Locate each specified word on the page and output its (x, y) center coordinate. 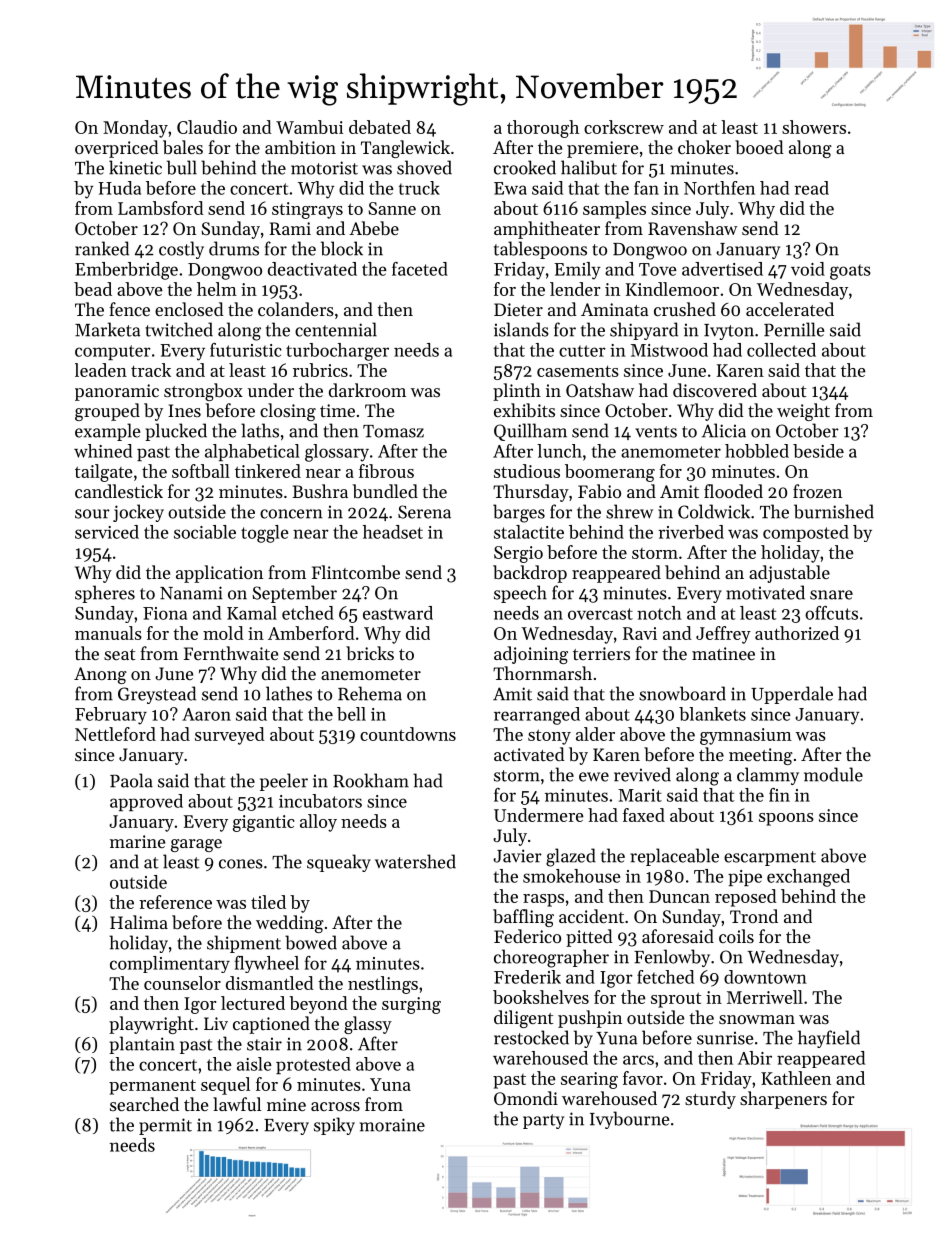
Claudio (207, 127)
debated (380, 127)
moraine (392, 1125)
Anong (100, 675)
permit (165, 1126)
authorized (797, 633)
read (811, 188)
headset (393, 532)
